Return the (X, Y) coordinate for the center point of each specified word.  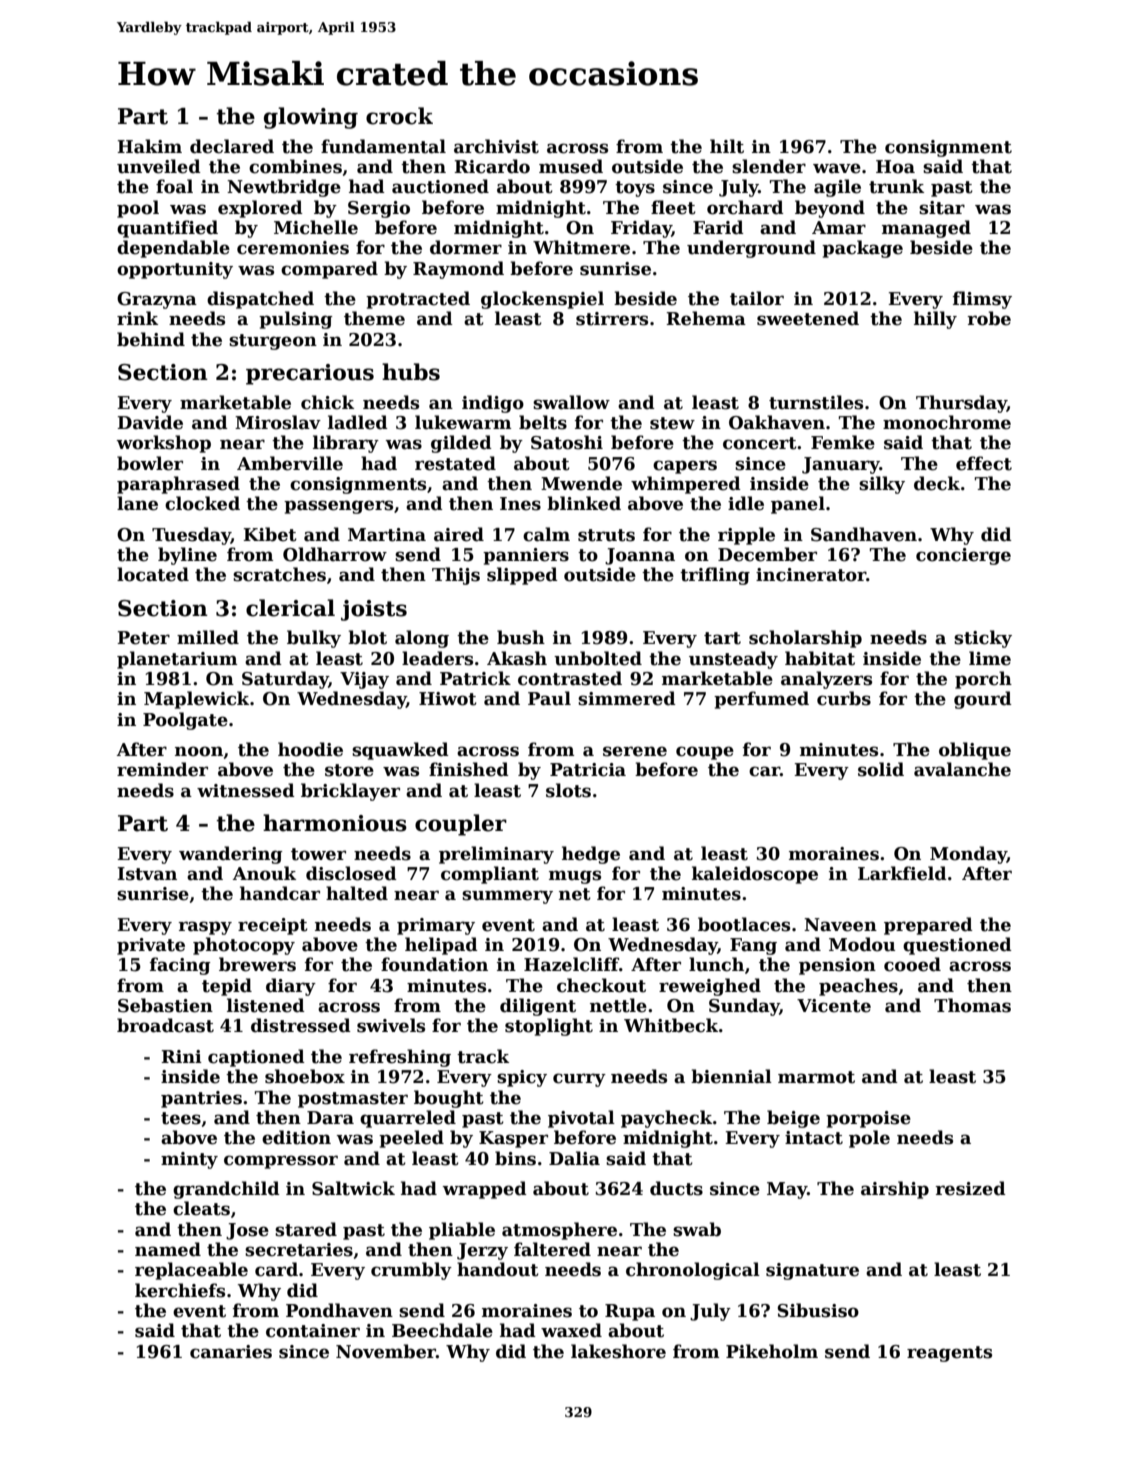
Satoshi (567, 442)
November (386, 1351)
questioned (957, 946)
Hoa (895, 167)
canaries (231, 1352)
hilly (935, 320)
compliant (490, 875)
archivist (496, 146)
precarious (310, 374)
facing (180, 966)
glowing (311, 118)
